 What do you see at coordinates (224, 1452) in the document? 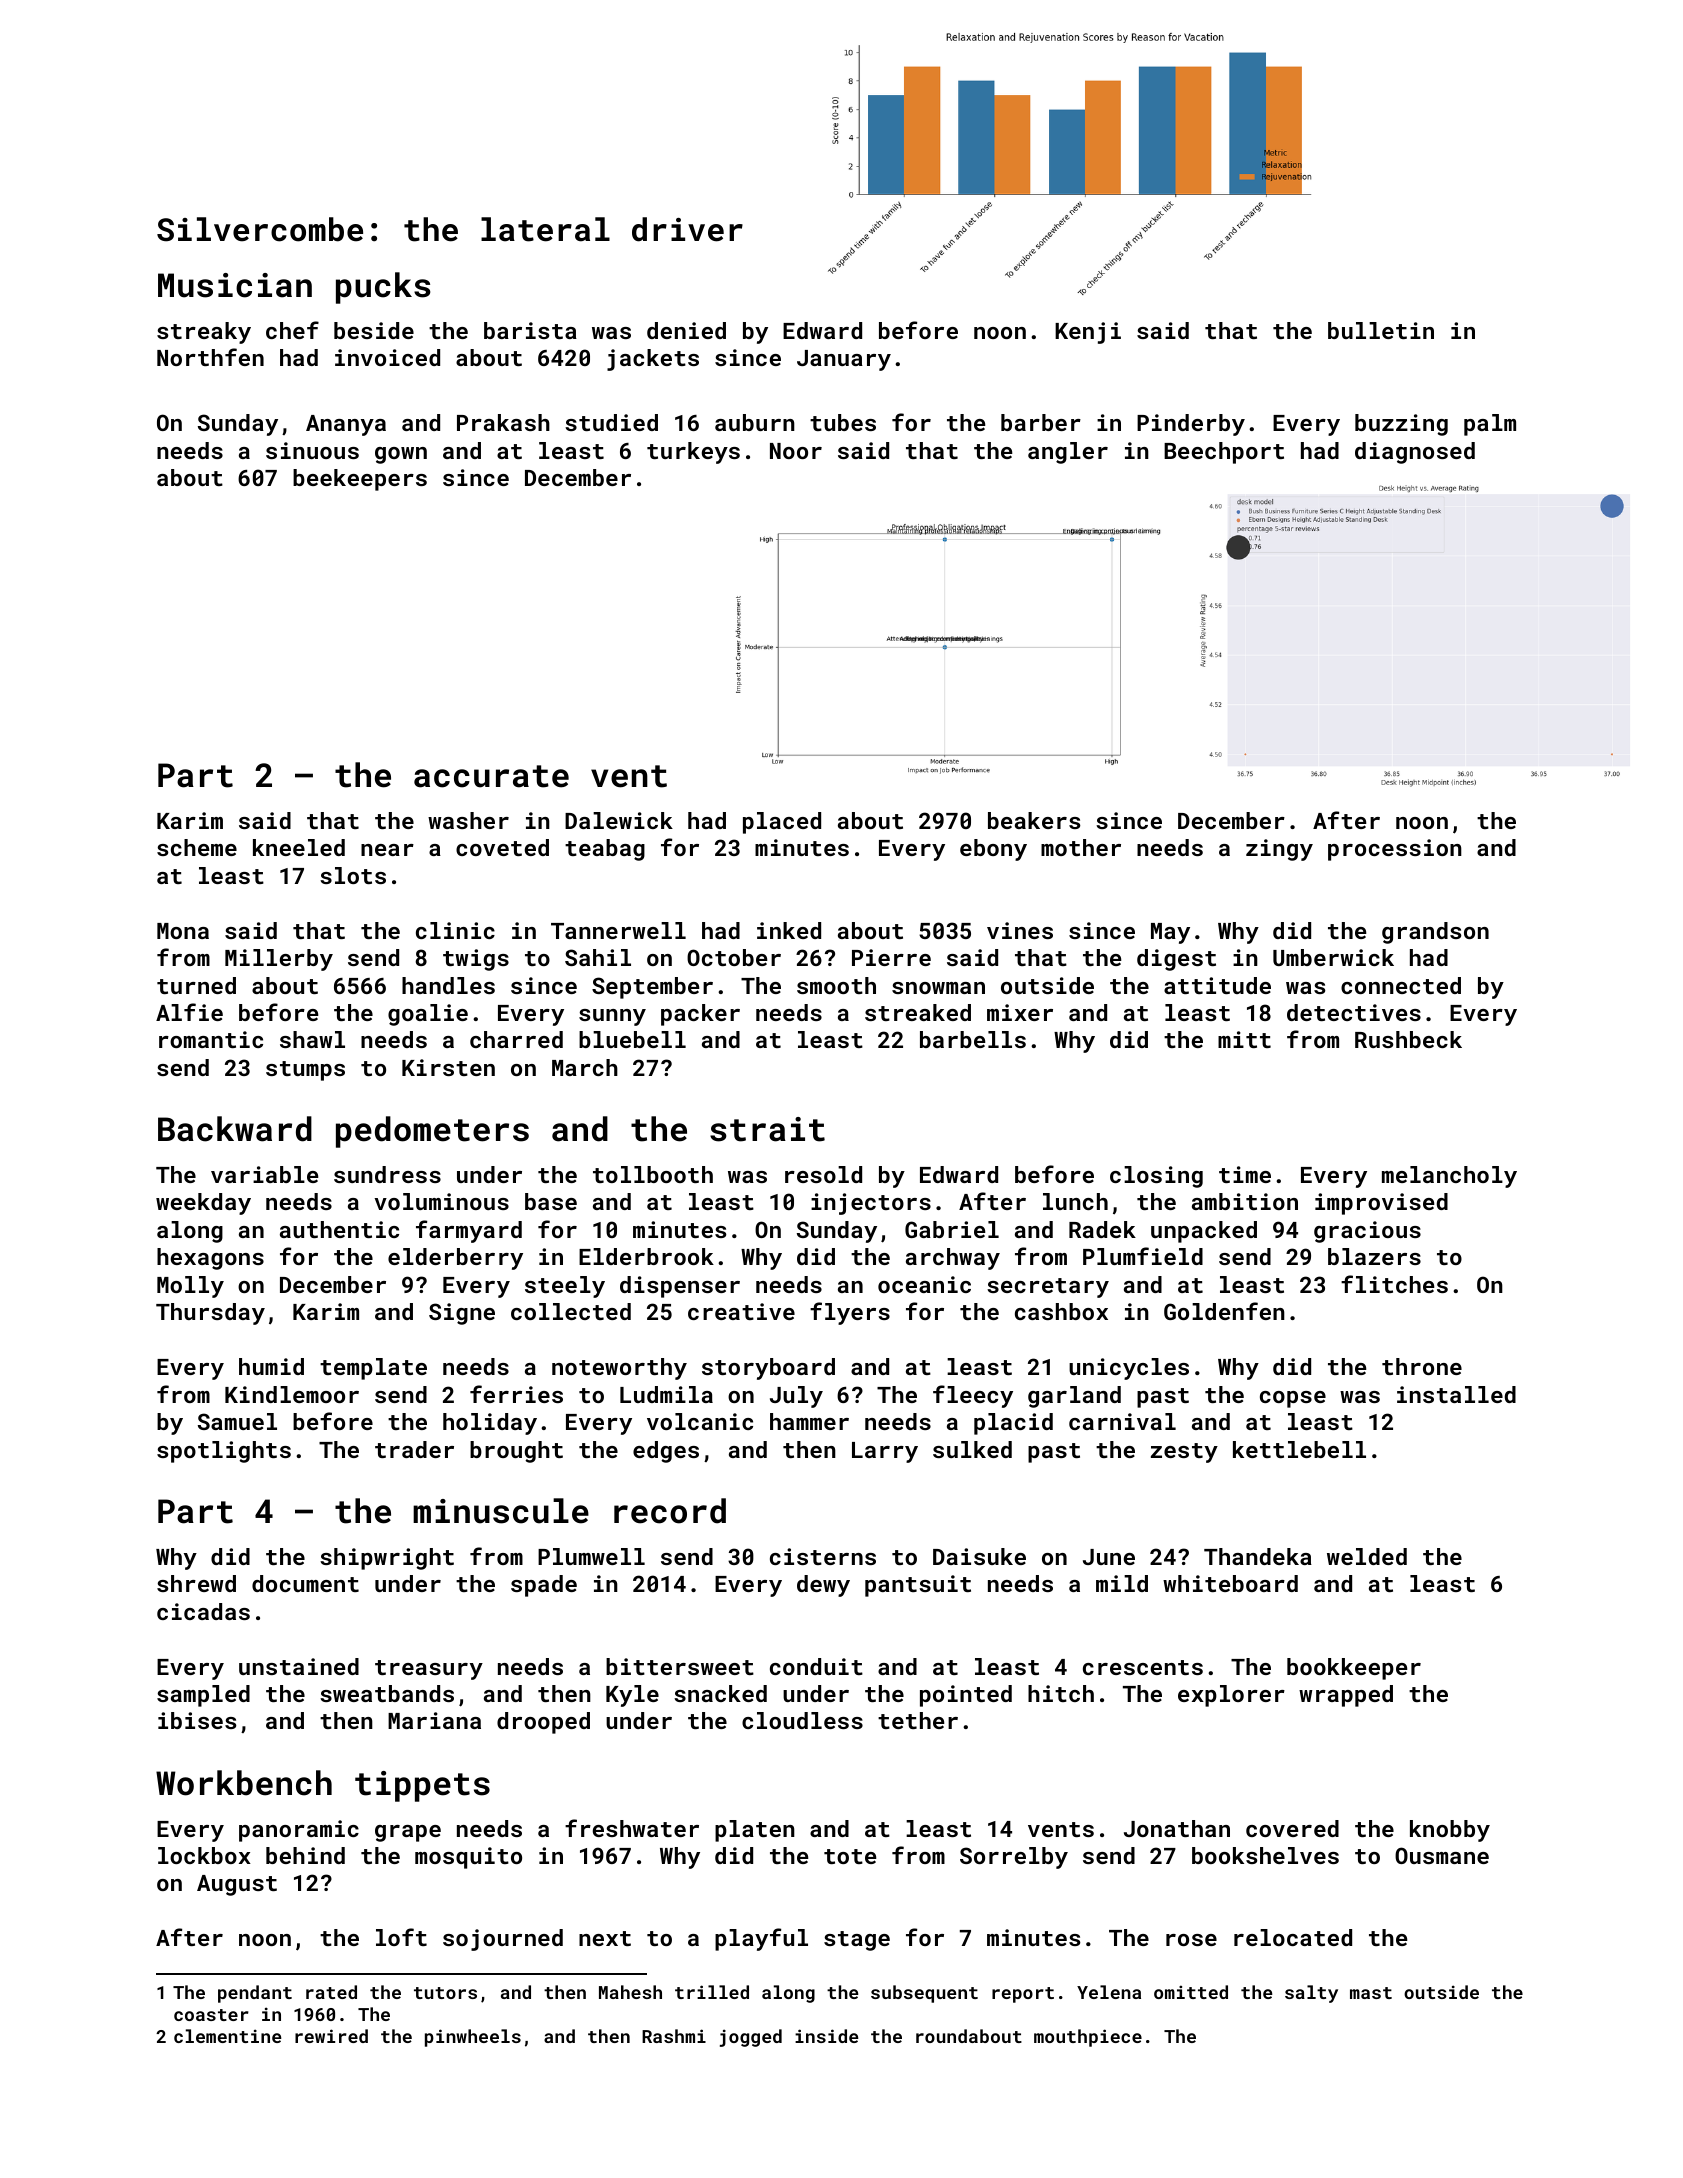
I see `spotlights` at bounding box center [224, 1452].
